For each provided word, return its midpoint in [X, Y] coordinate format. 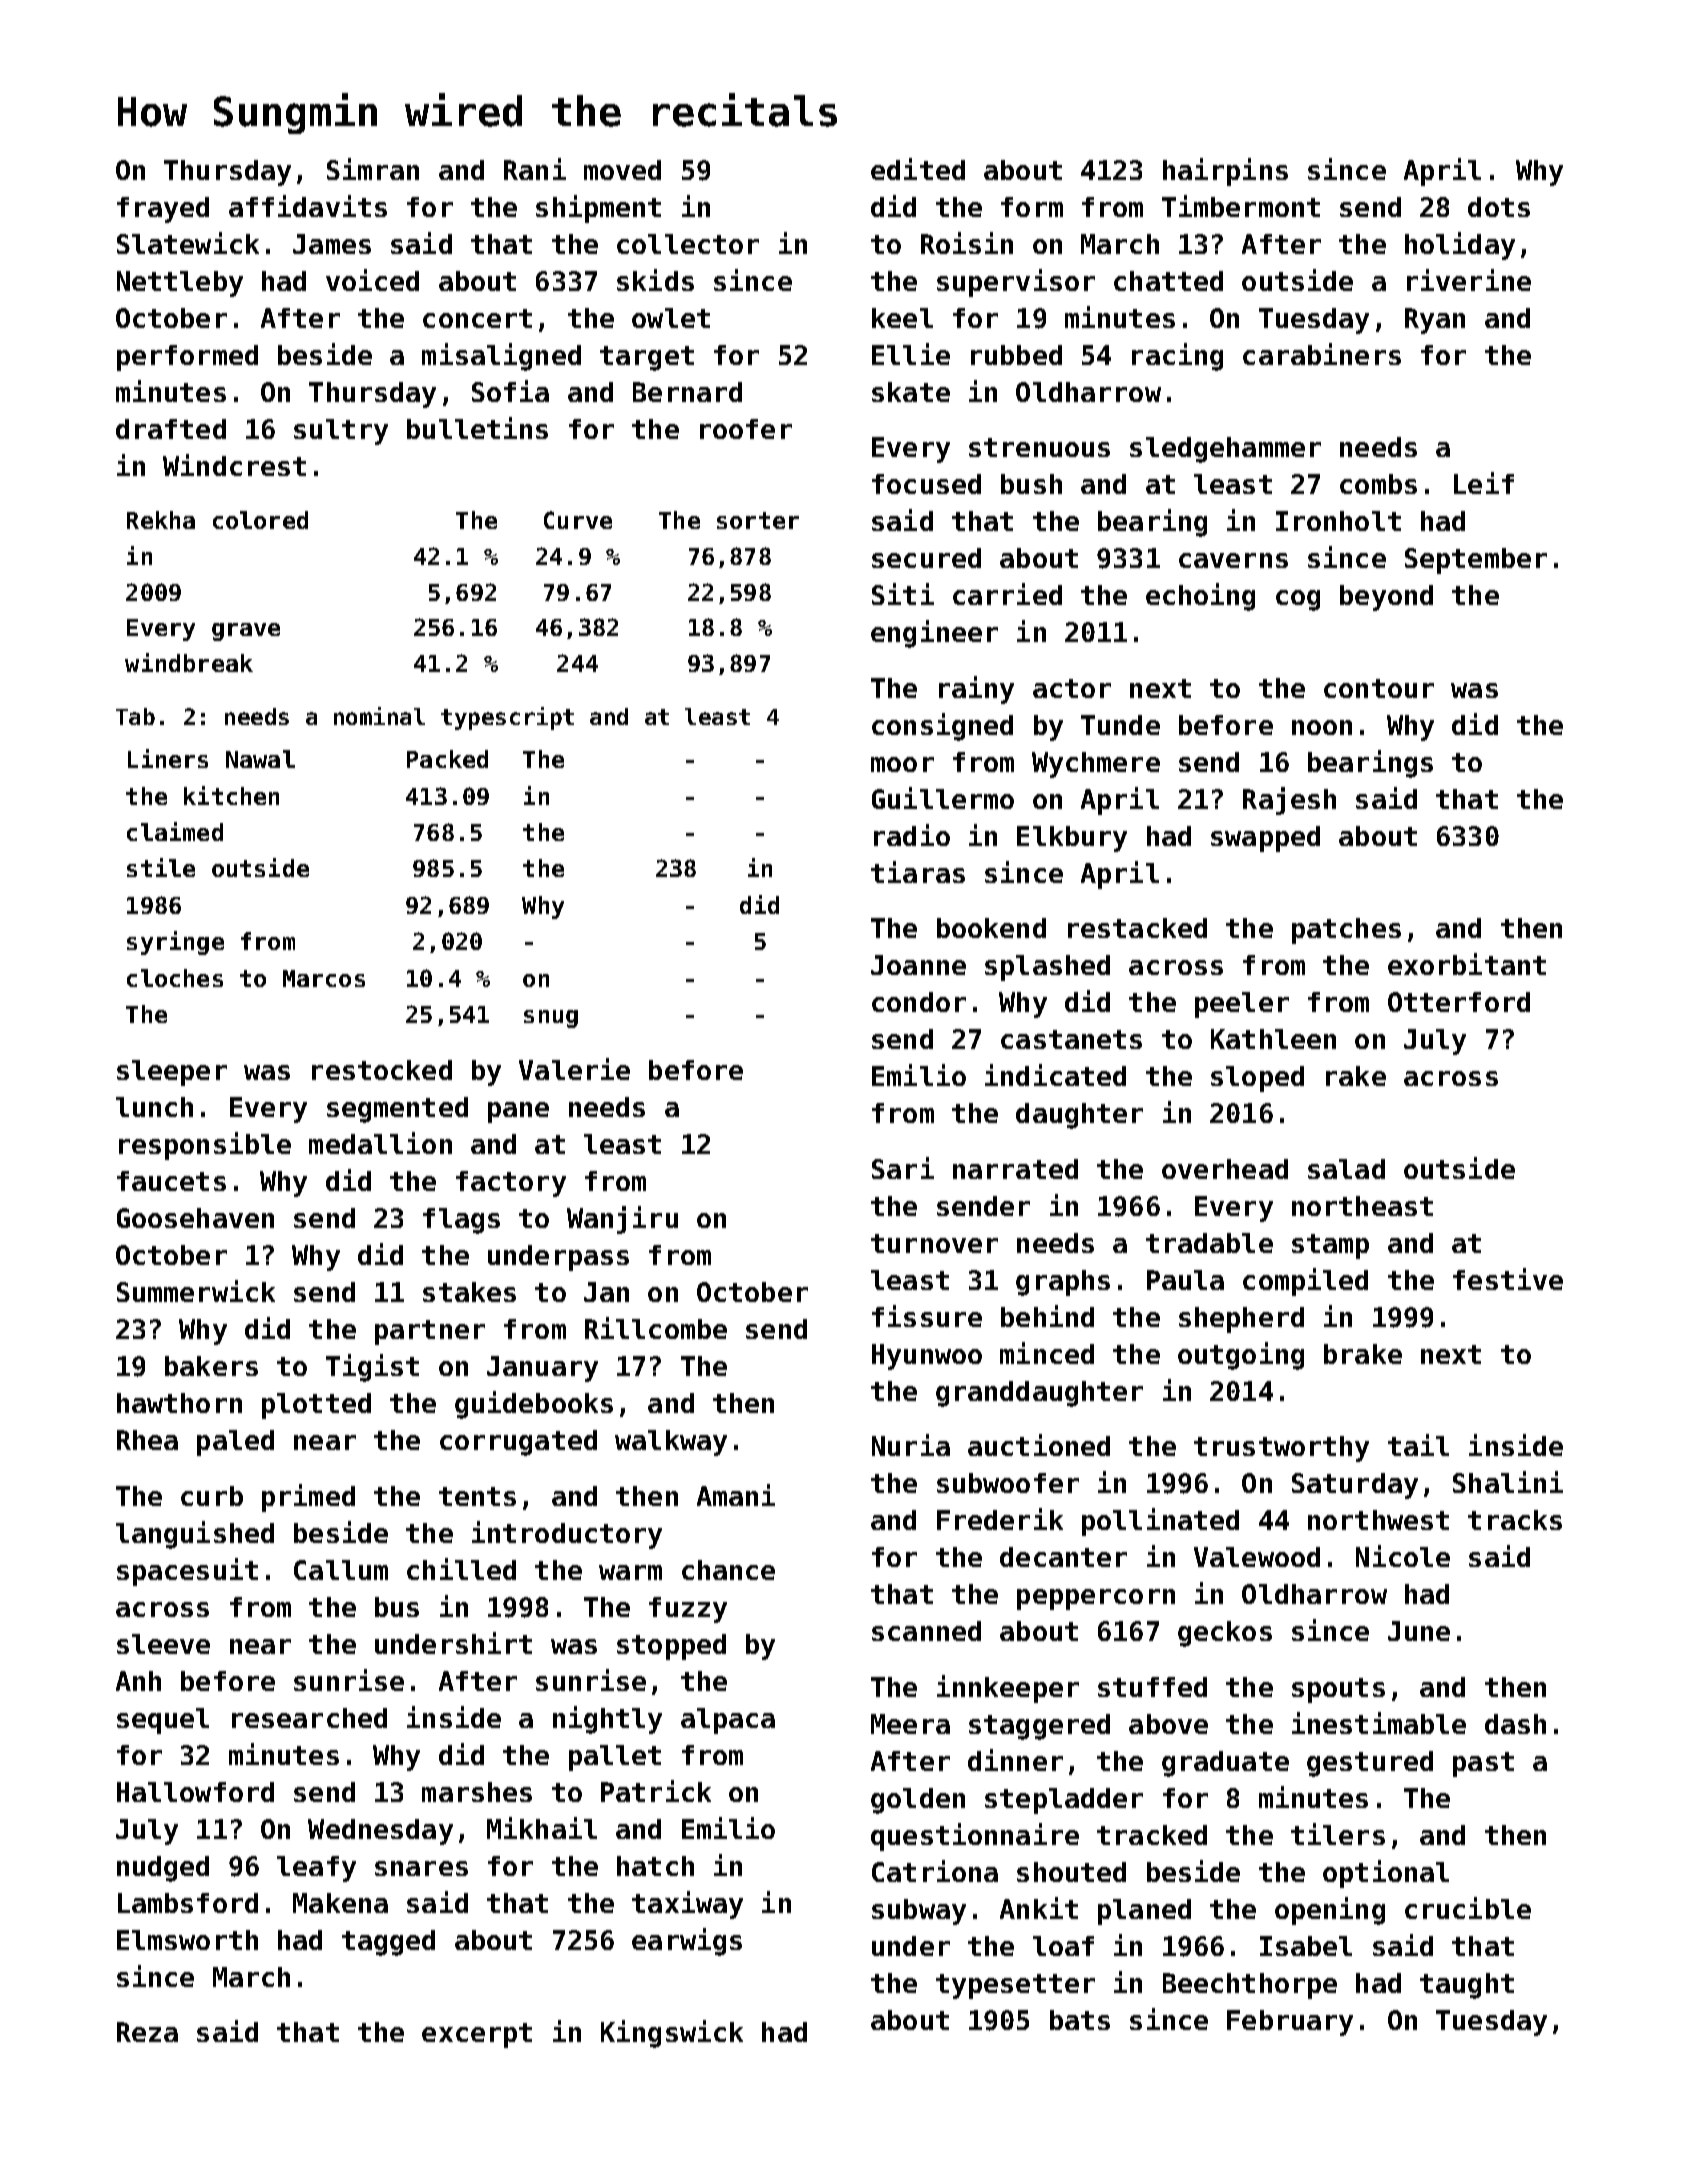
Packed [447, 759]
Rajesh [1289, 801]
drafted [171, 429]
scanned [926, 1631]
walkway [671, 1443]
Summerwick [196, 1291]
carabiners [1322, 354]
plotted [316, 1406]
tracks [1515, 1520]
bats [1080, 2020]
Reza [147, 2032]
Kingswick [672, 2034]
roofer [746, 429]
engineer [934, 634]
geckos [1225, 1634]
